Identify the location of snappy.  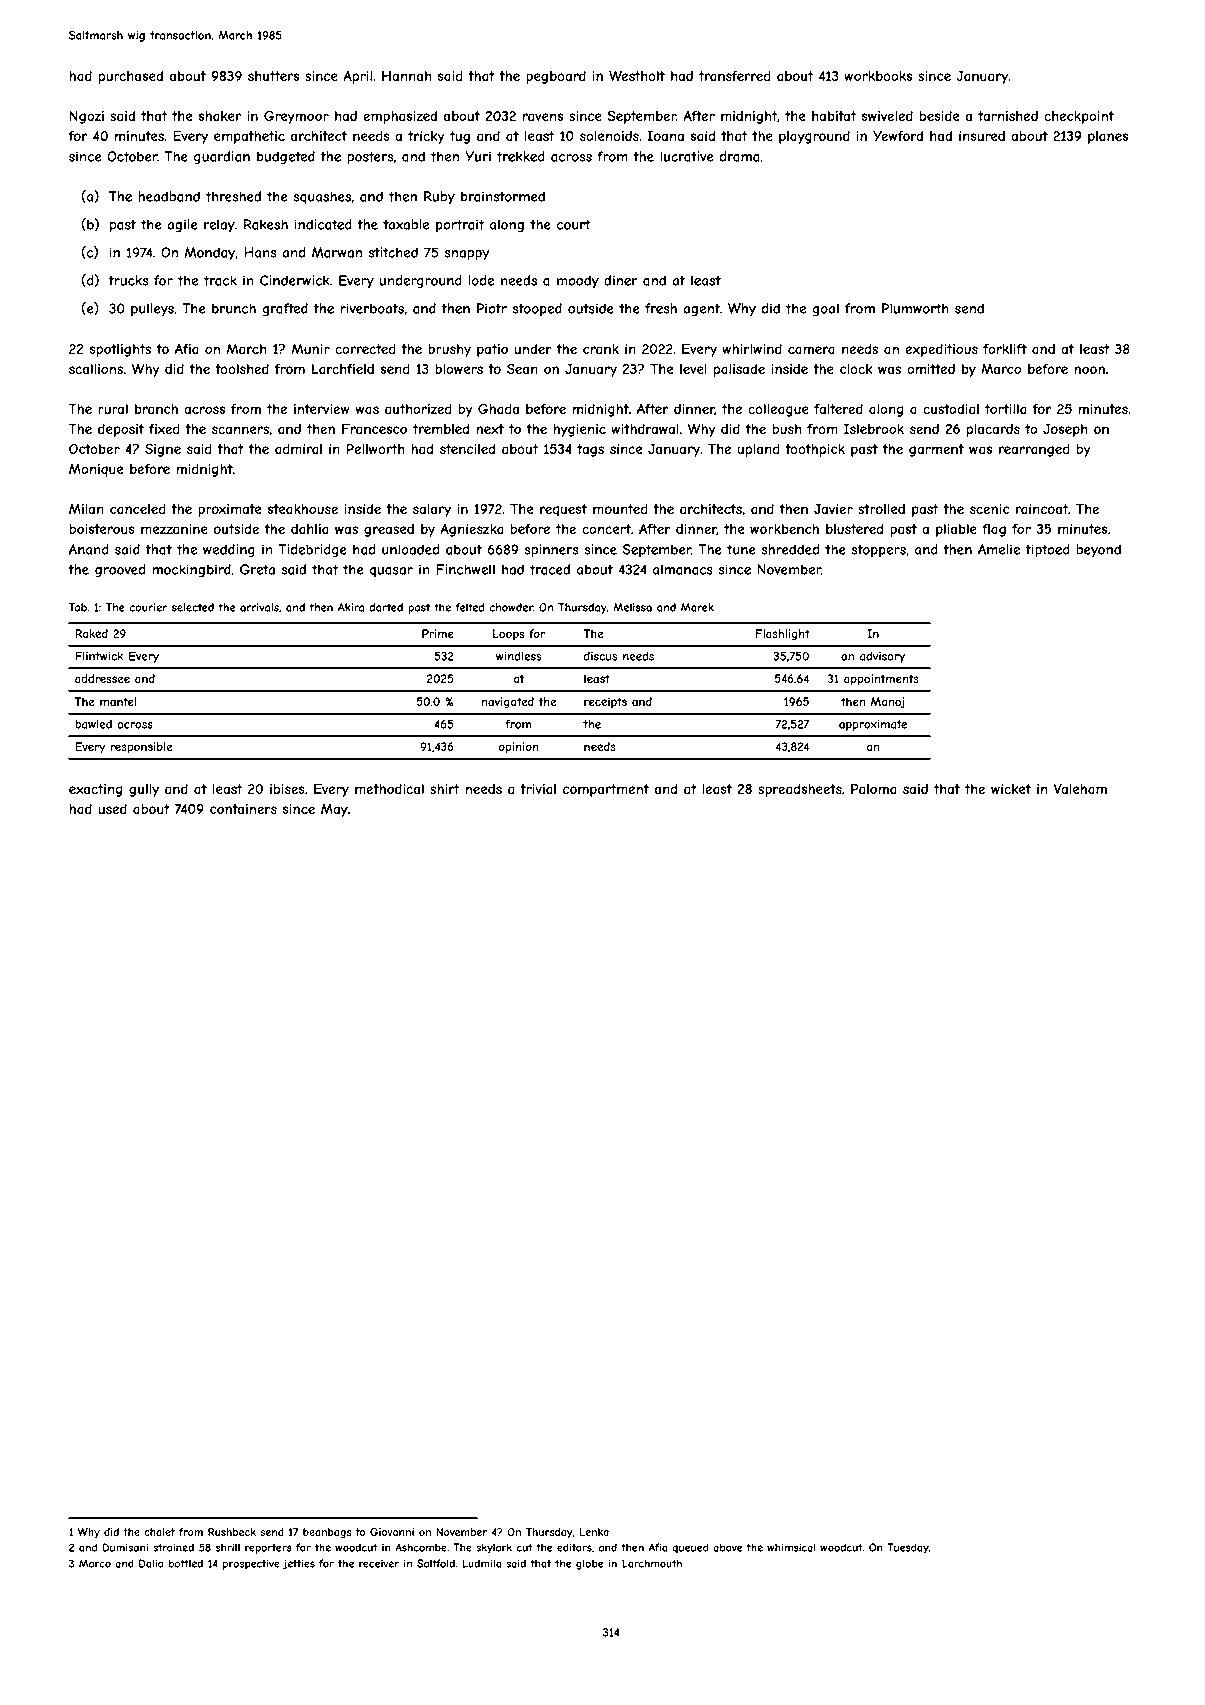
(466, 255).
